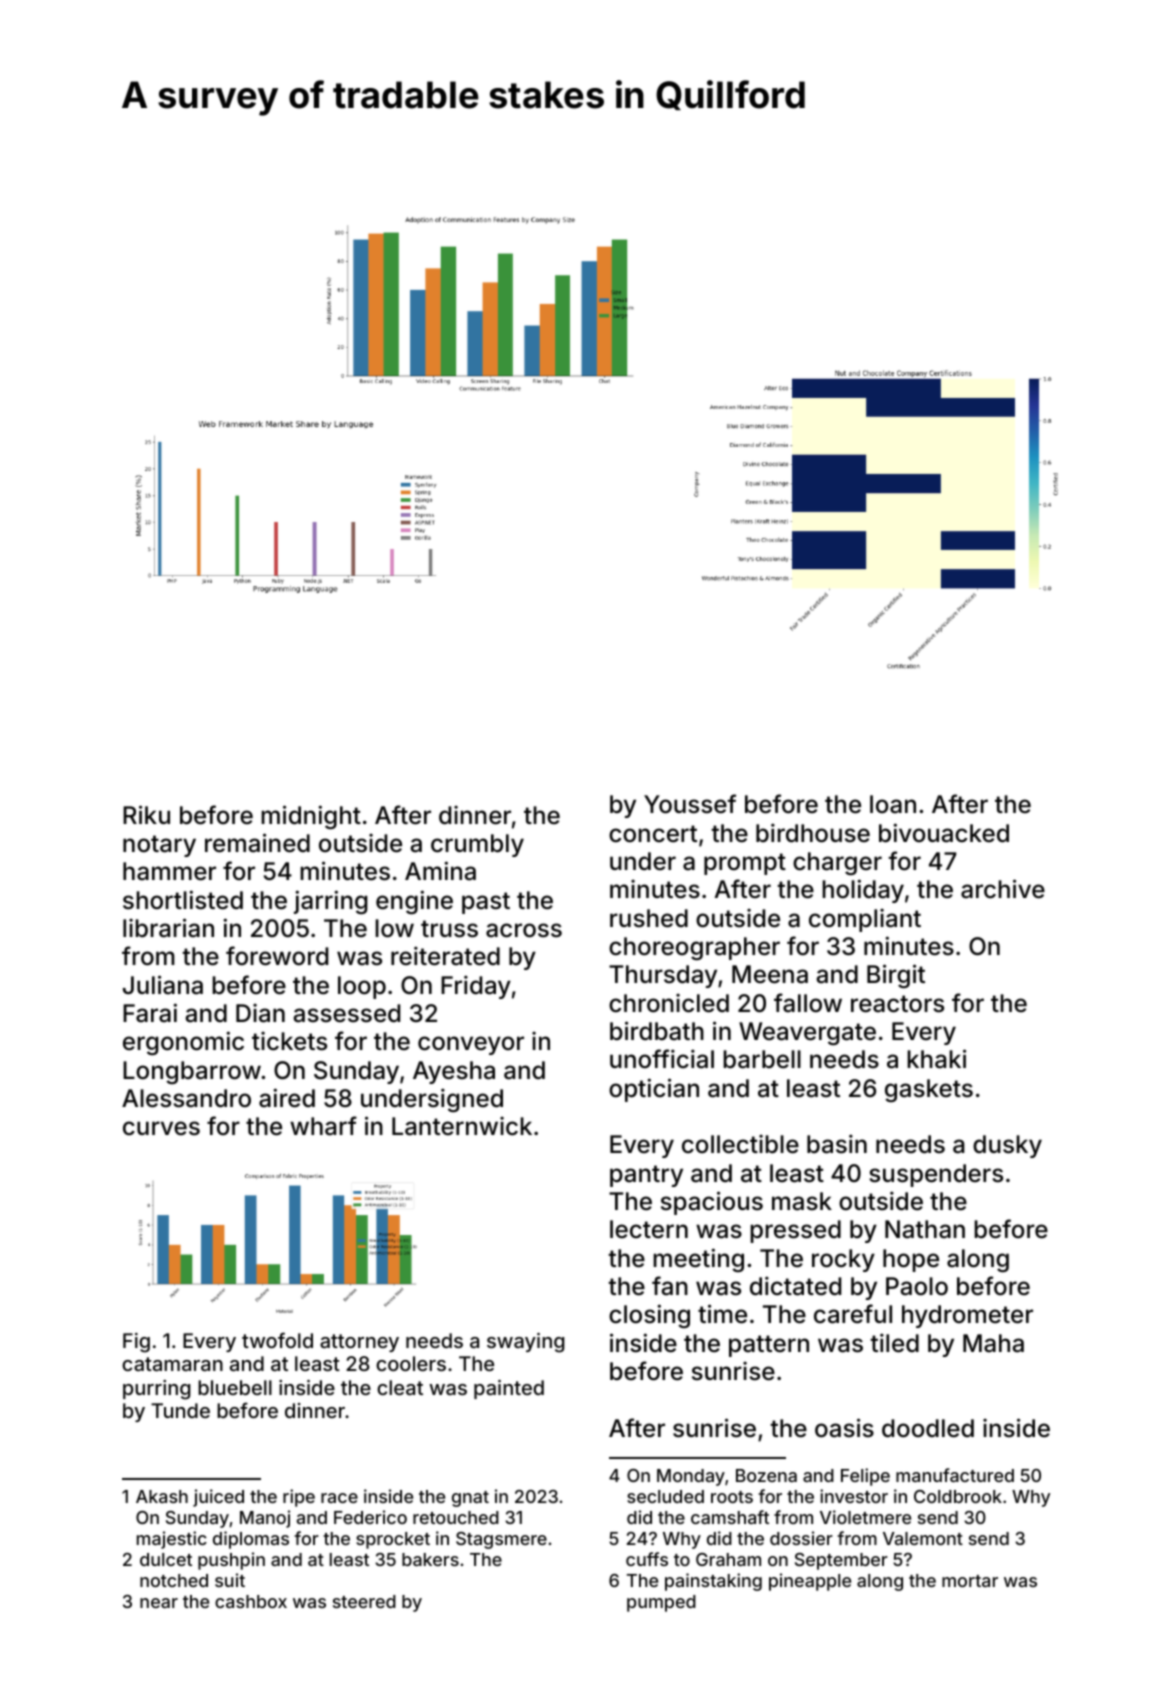  What do you see at coordinates (183, 1043) in the screenshot?
I see `ergonomic` at bounding box center [183, 1043].
